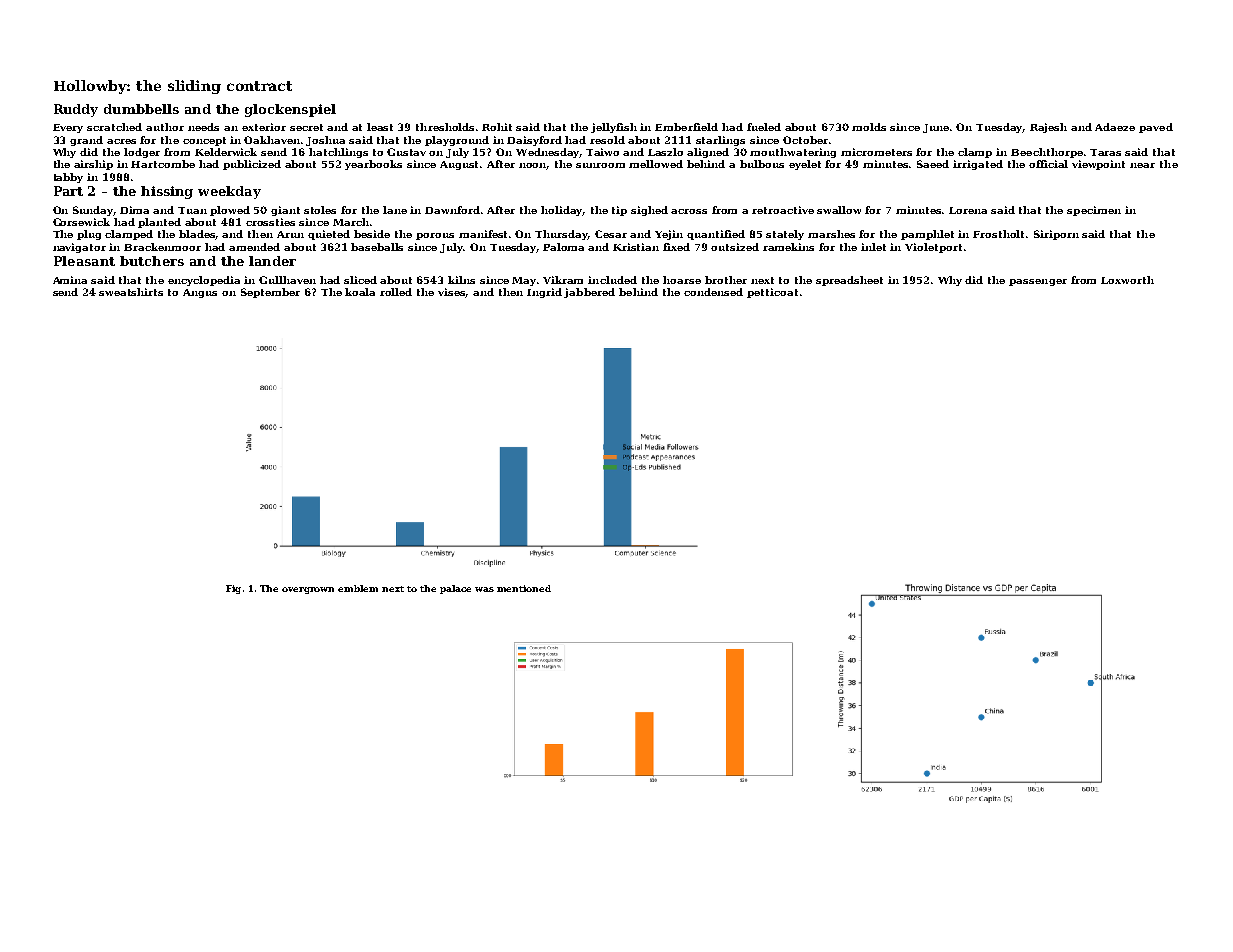 This image has width=1233, height=952. I want to click on Siriporn, so click(1056, 235).
